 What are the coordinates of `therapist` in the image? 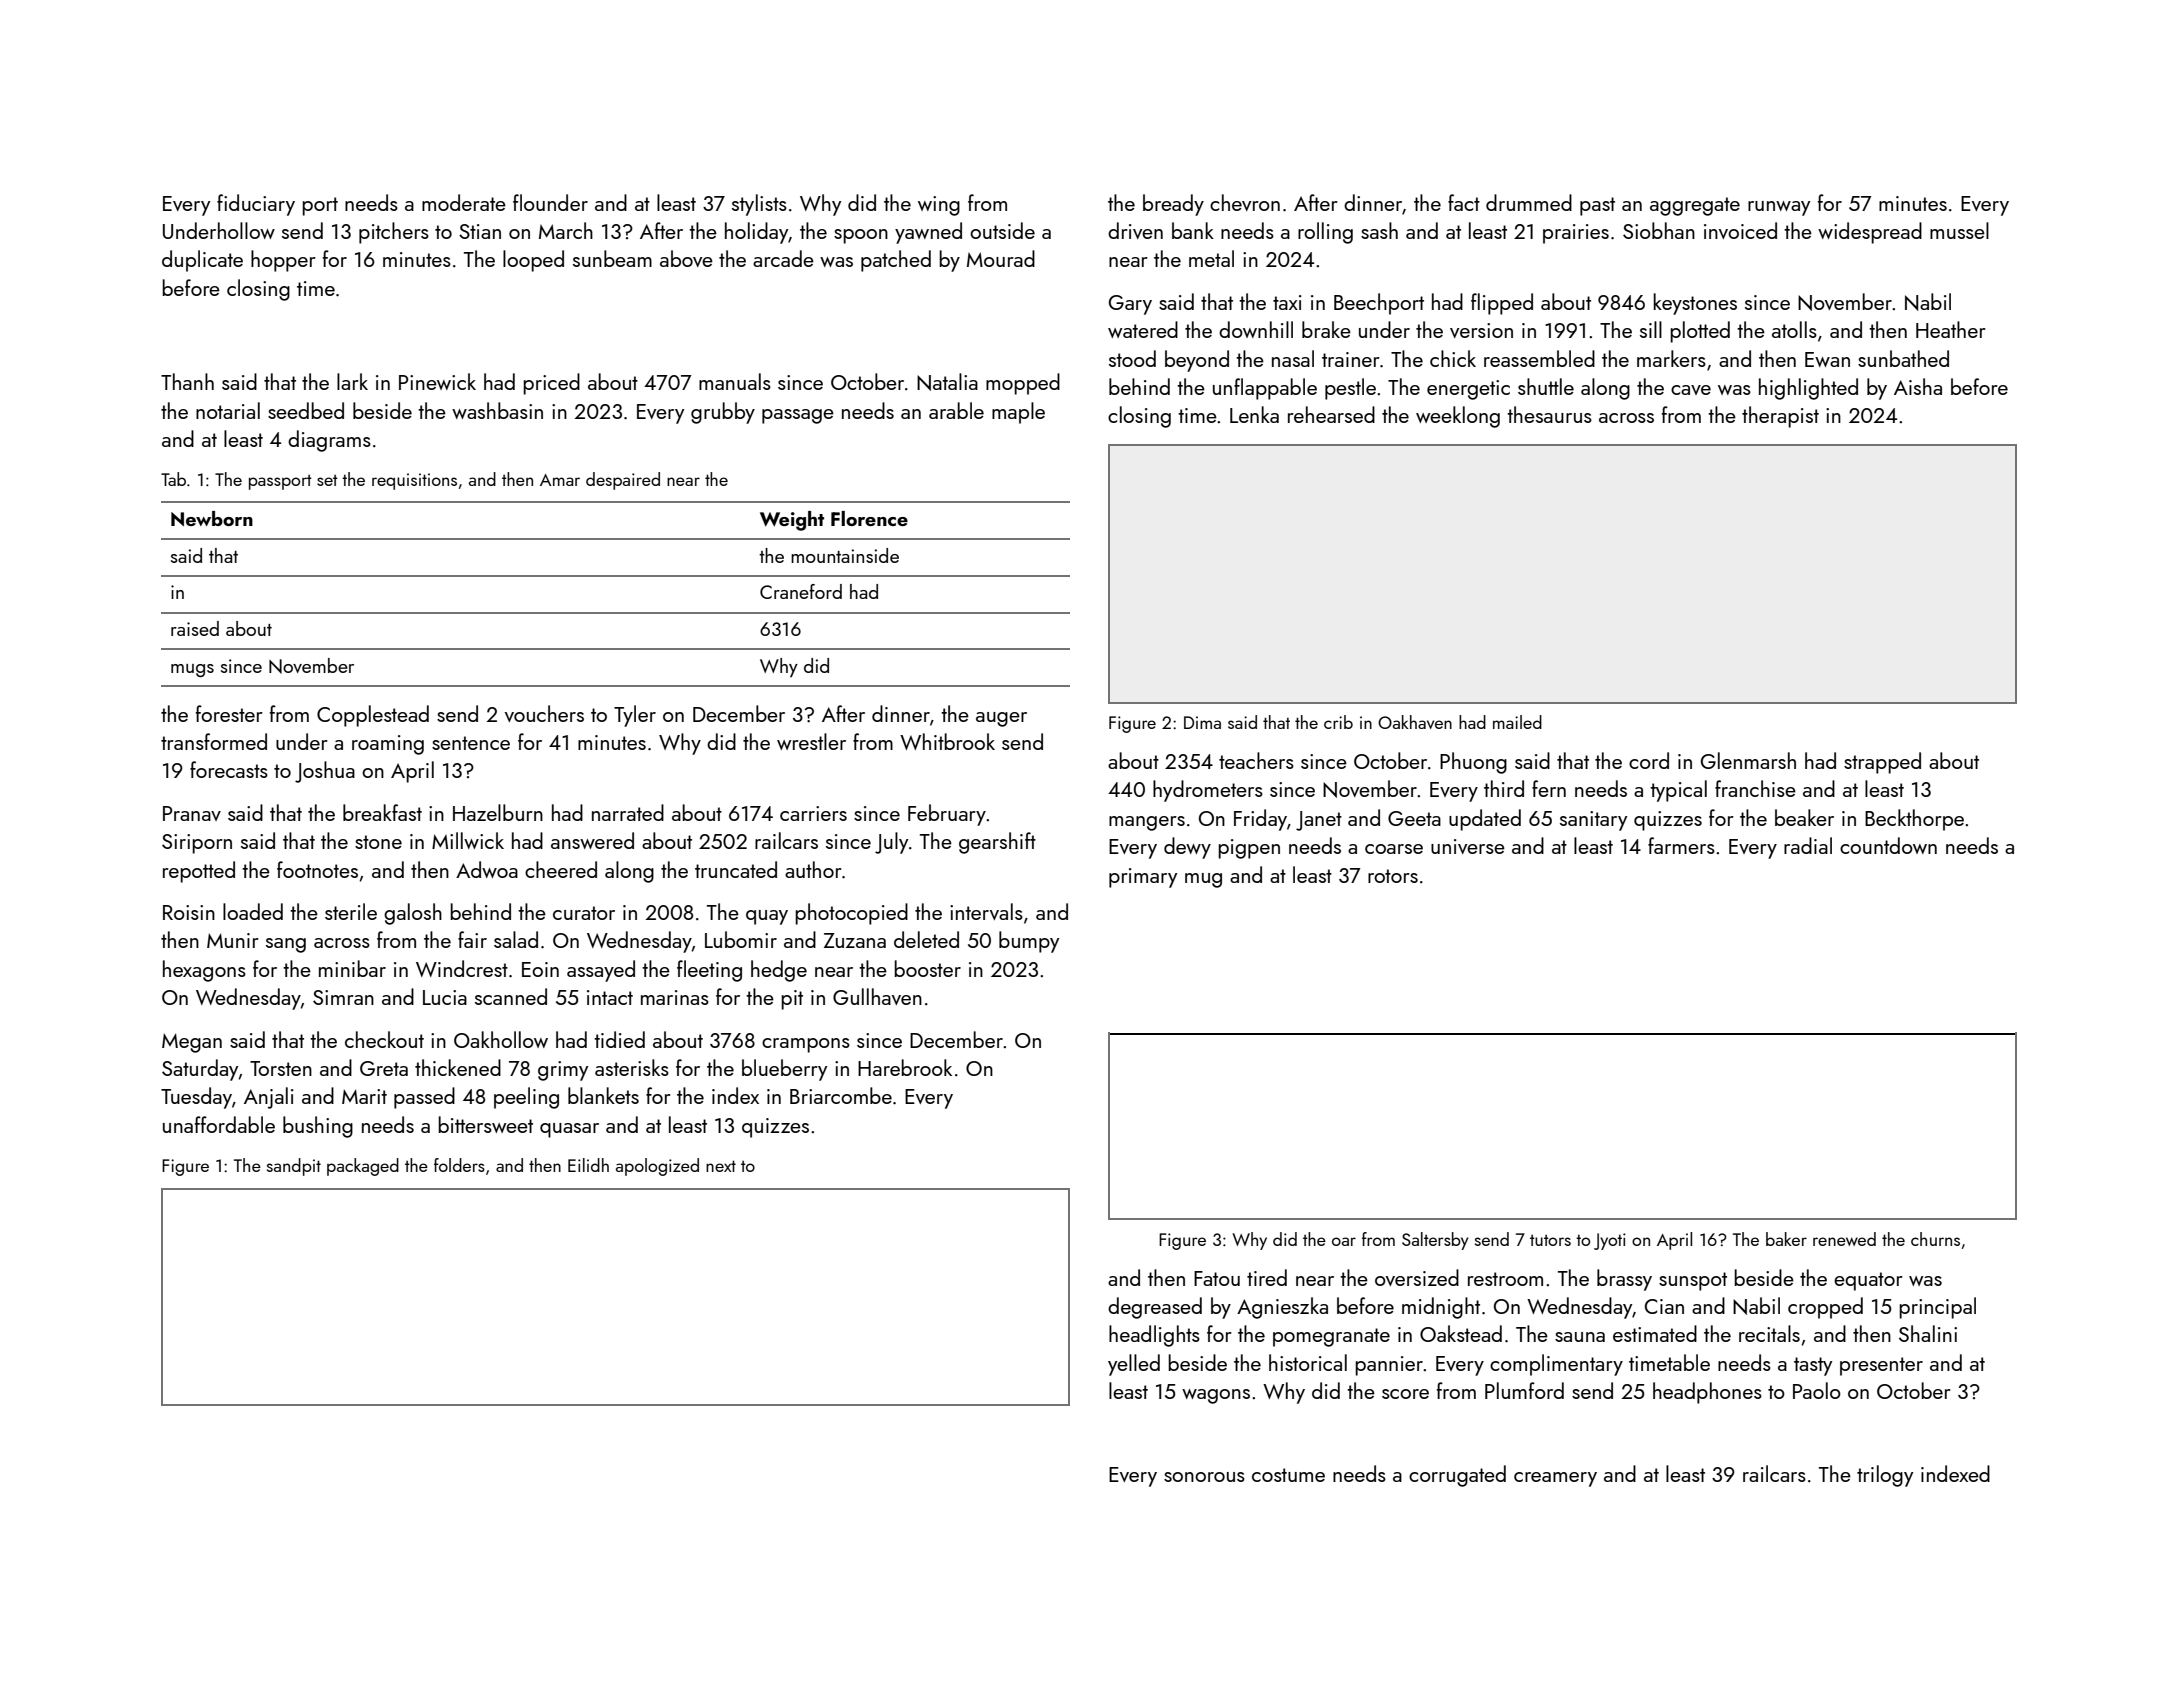 It's located at (1780, 417).
